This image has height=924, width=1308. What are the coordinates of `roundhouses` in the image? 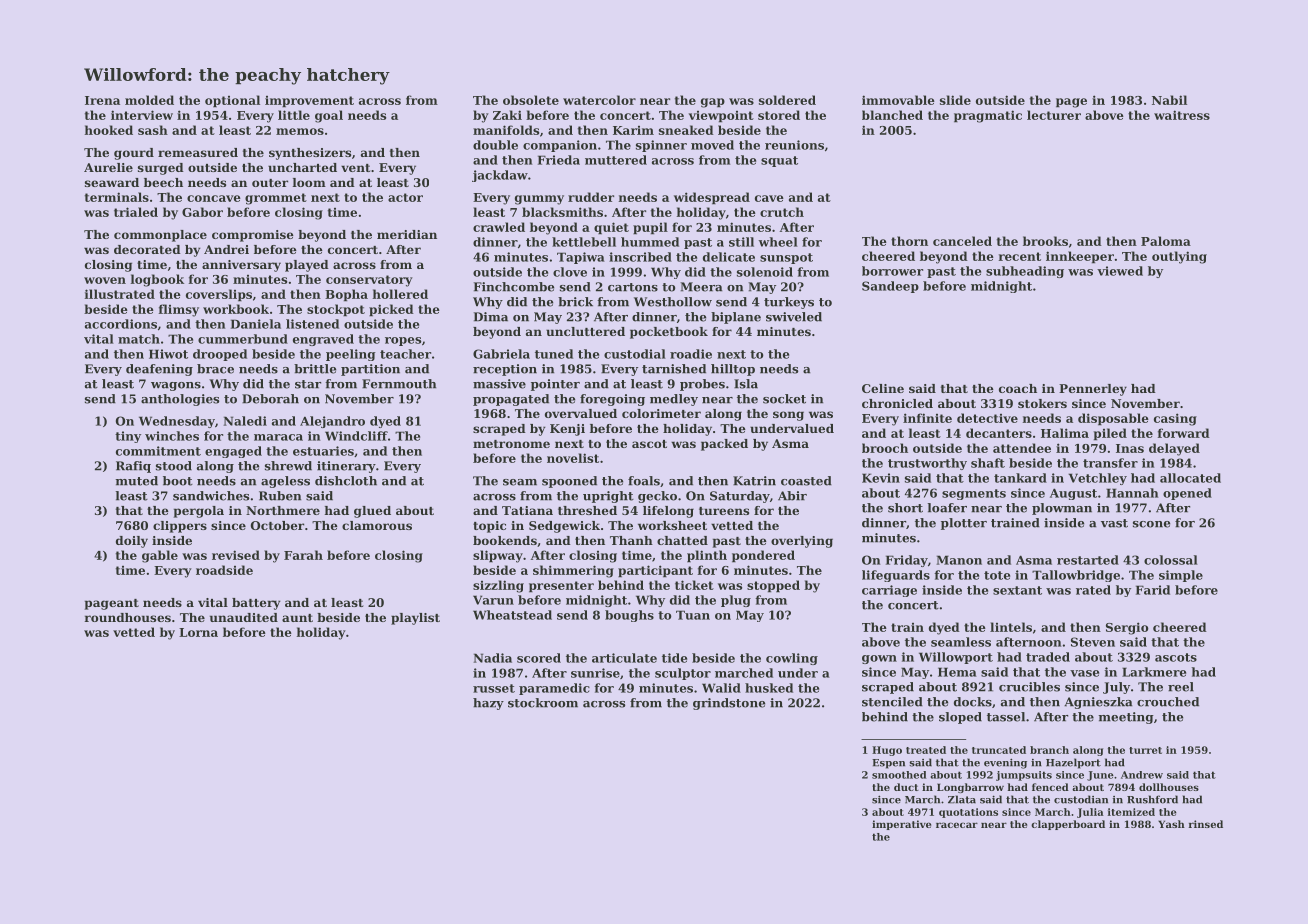 It's located at (128, 617).
